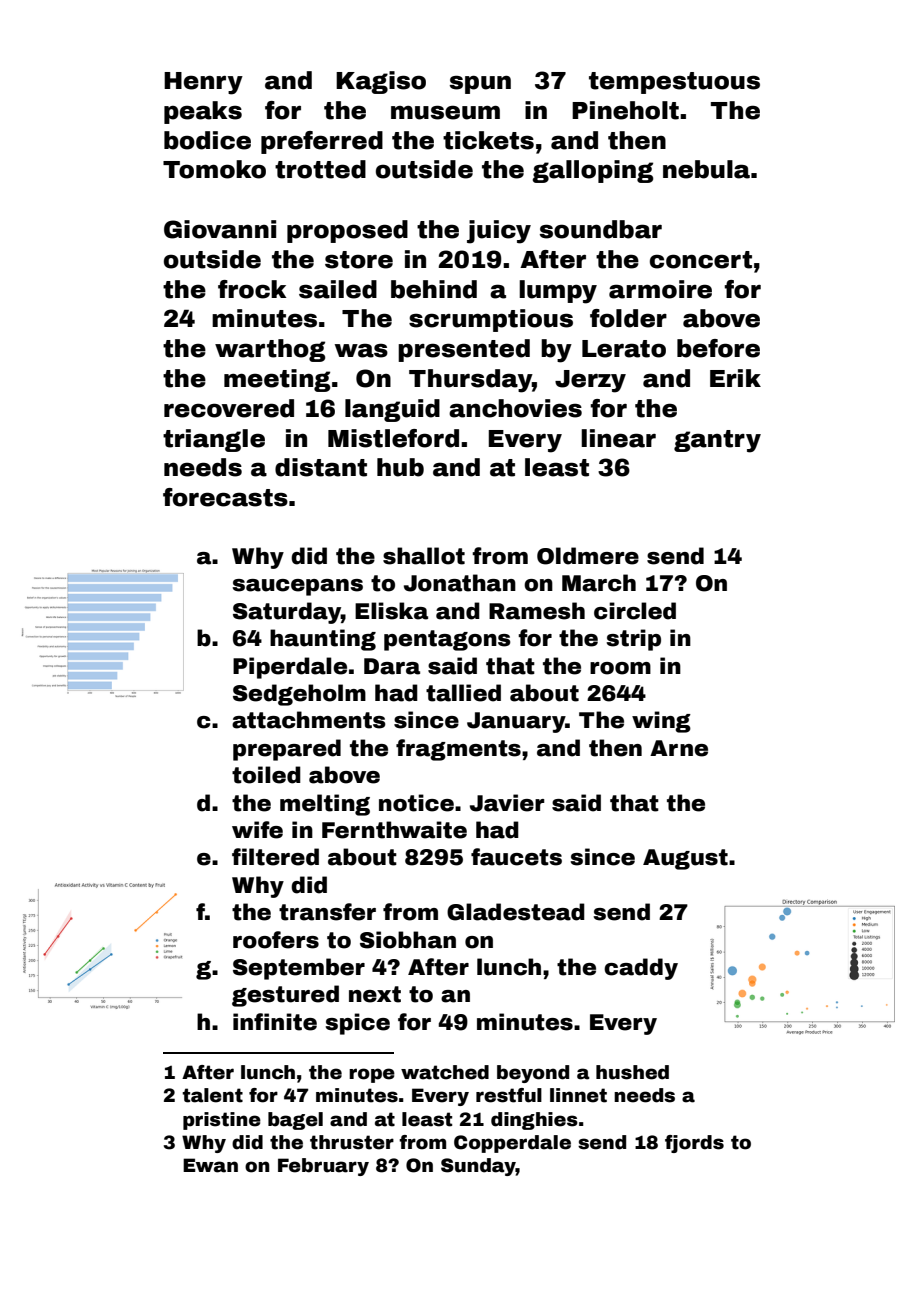 This screenshot has width=924, height=1311. What do you see at coordinates (408, 940) in the screenshot?
I see `Siobhan` at bounding box center [408, 940].
